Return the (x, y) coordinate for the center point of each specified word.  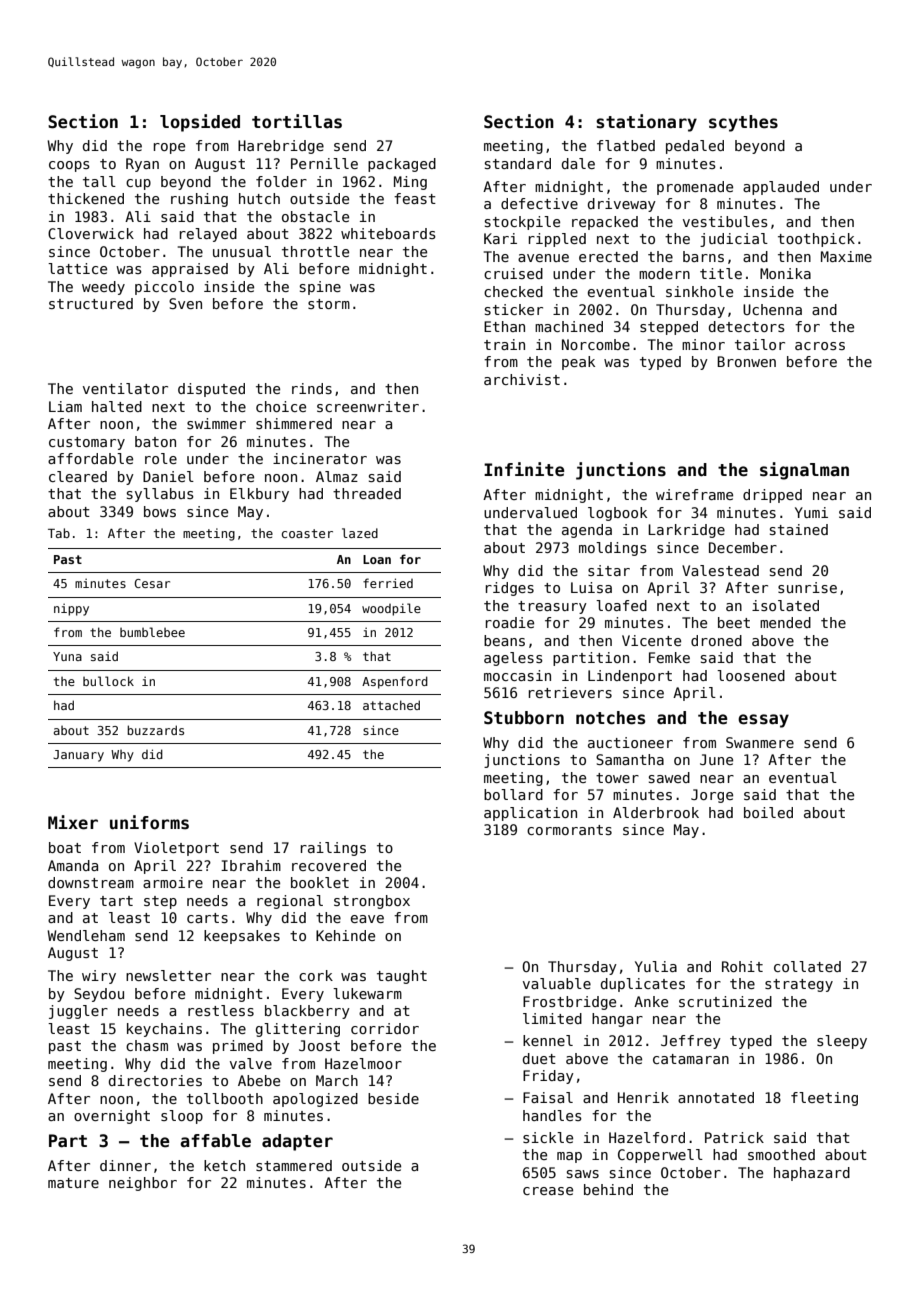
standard (518, 163)
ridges (510, 589)
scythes (743, 123)
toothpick (816, 240)
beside (393, 1098)
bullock (108, 681)
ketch (224, 1165)
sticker (514, 309)
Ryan (142, 165)
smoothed (781, 1154)
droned (716, 640)
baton (155, 441)
